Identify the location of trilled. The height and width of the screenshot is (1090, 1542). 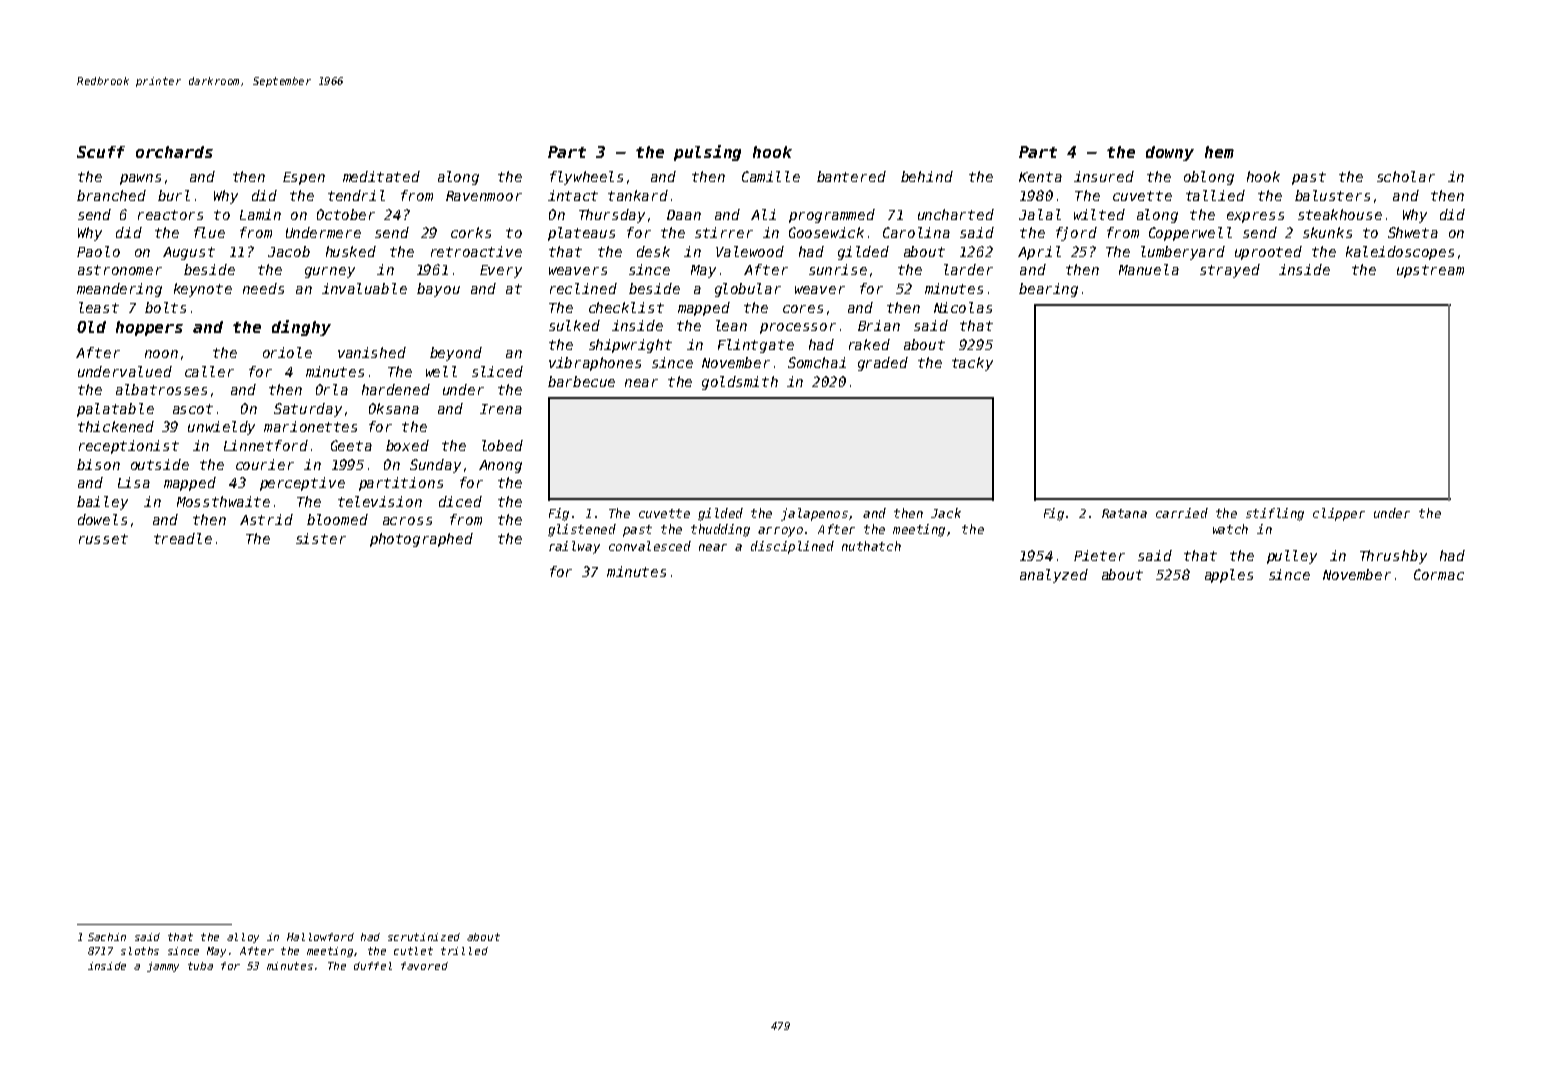
(464, 951).
